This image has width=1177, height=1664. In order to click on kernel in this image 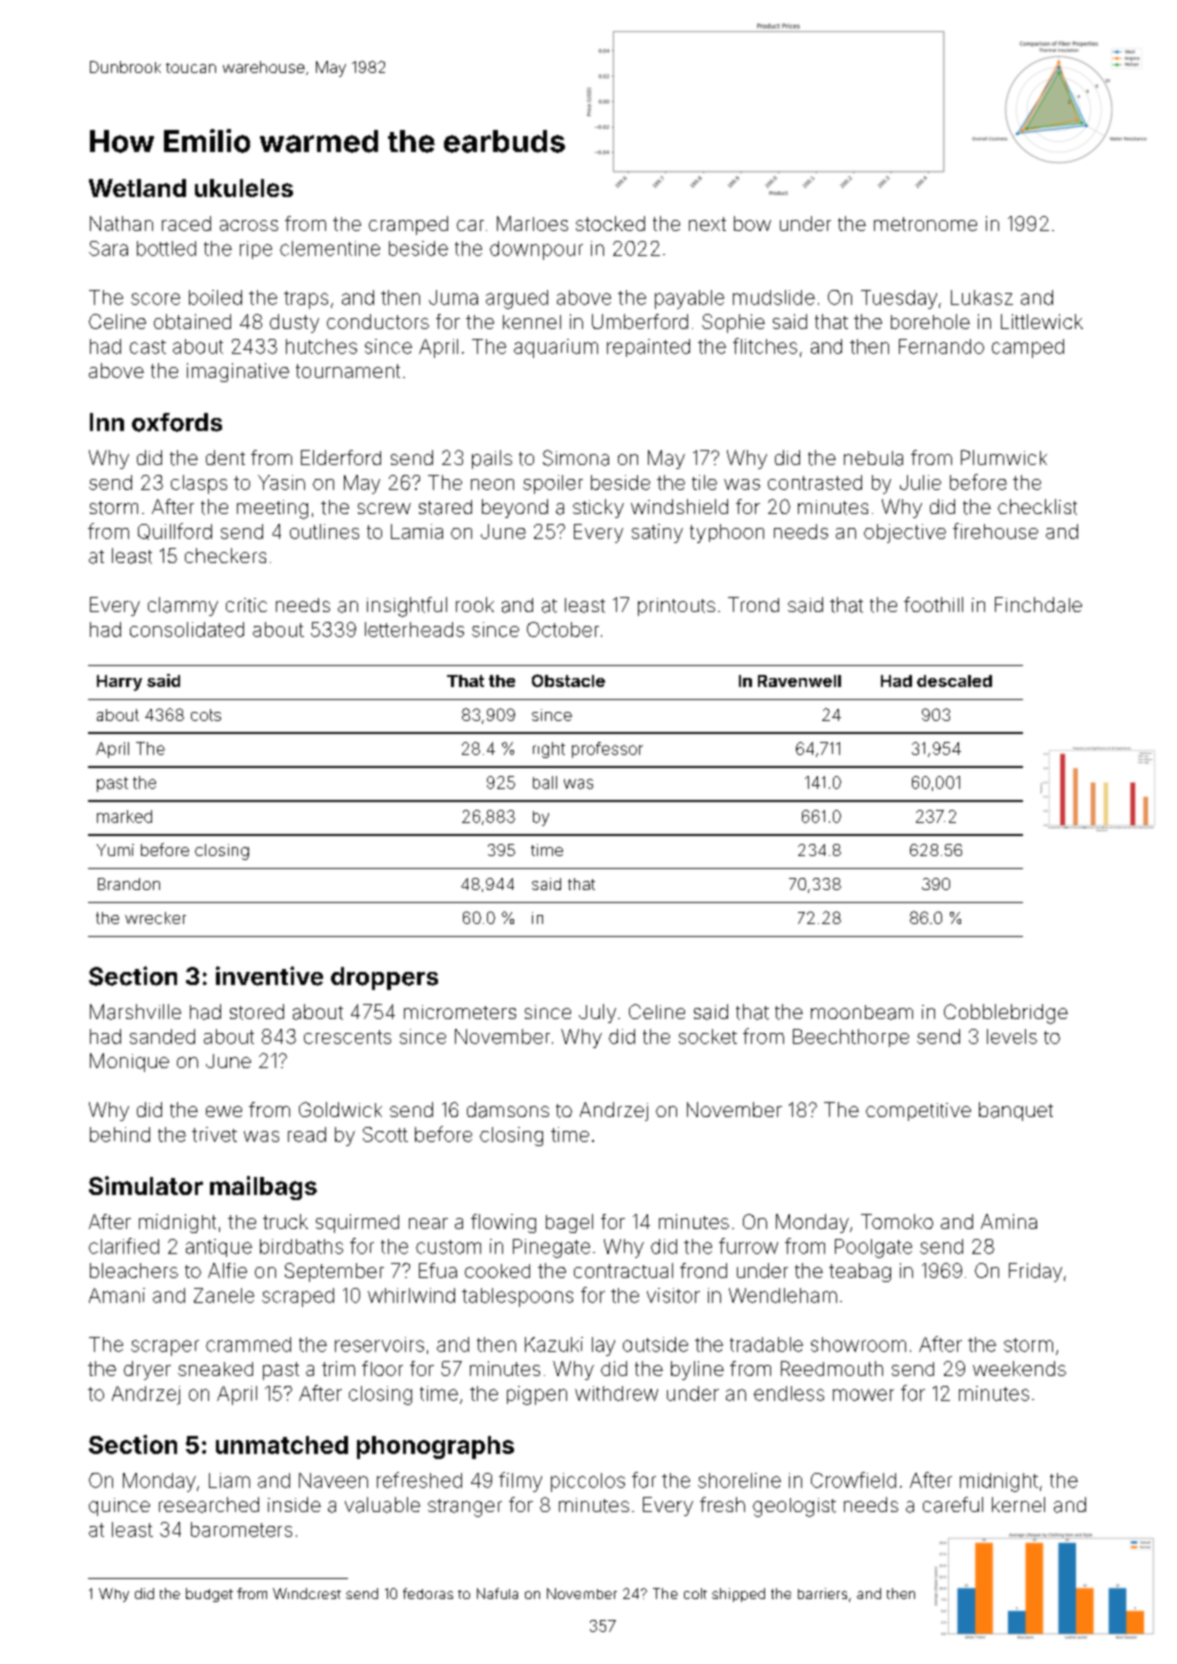, I will do `click(1018, 1504)`.
